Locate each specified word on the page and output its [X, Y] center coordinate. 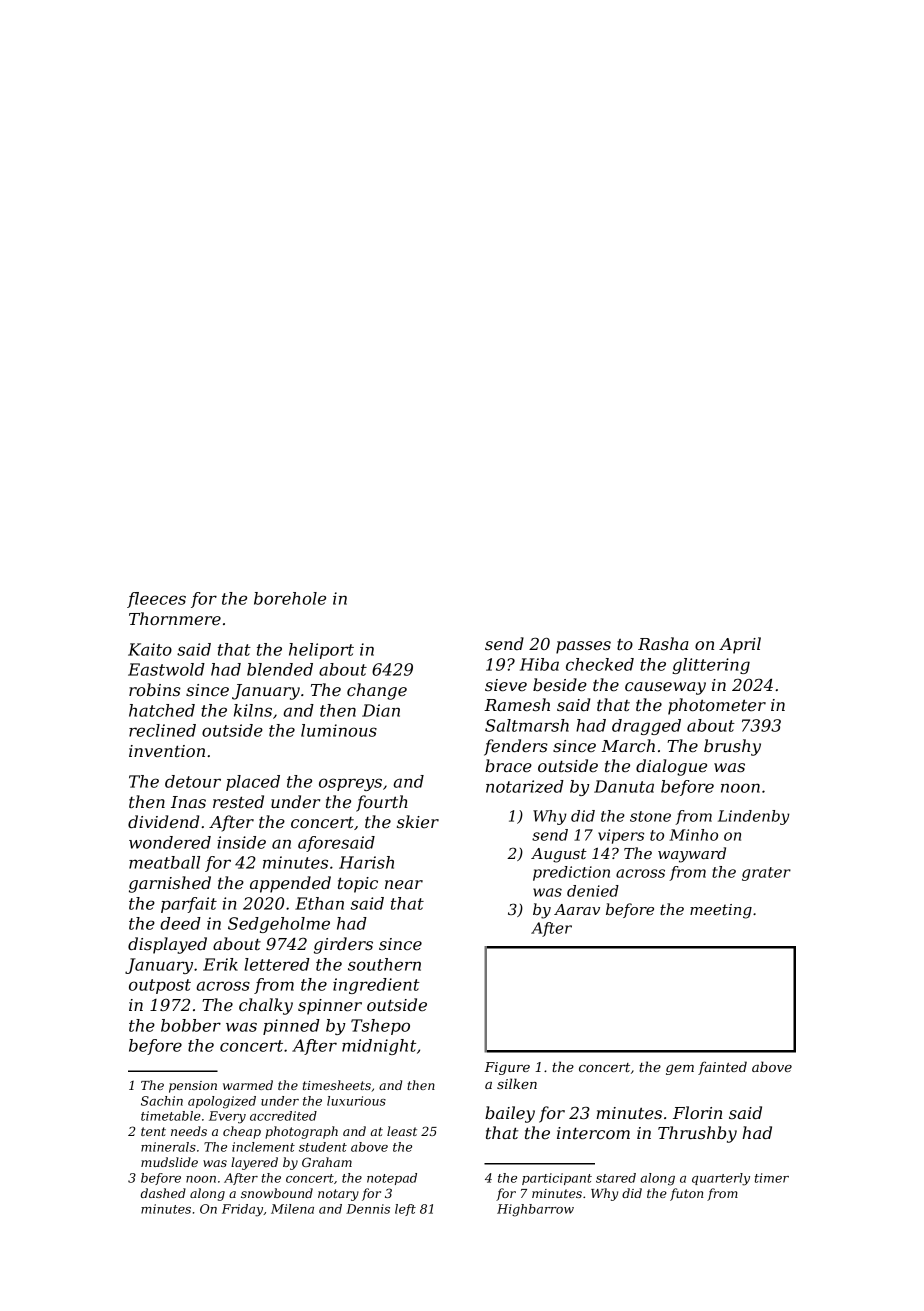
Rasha [663, 643]
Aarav [577, 909]
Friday [242, 1210]
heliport [321, 651]
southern [384, 964]
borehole [290, 598]
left [405, 1210]
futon [686, 1194]
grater [766, 874]
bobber [191, 1025]
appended [290, 884]
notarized [525, 786]
